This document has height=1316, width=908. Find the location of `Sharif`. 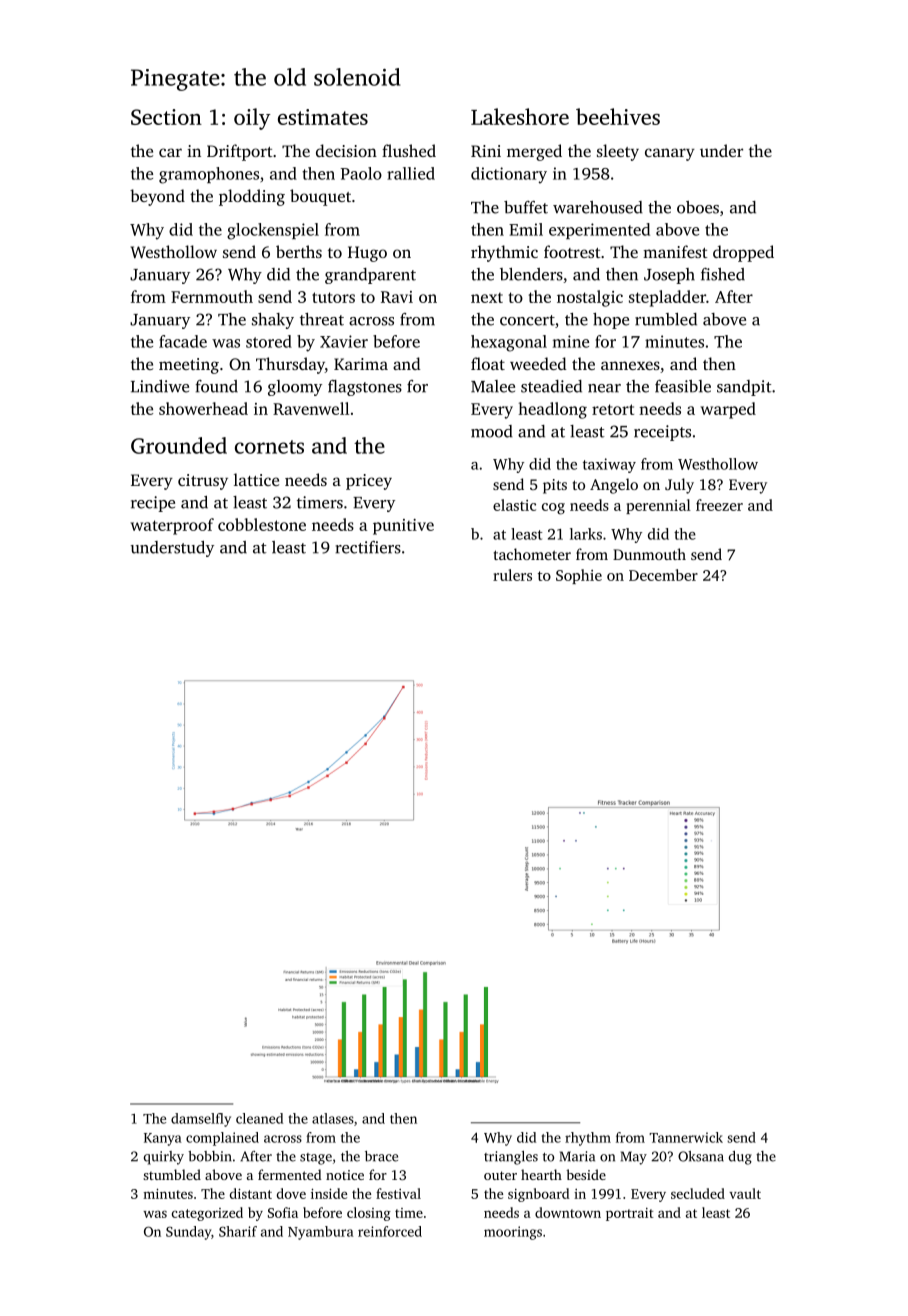

Sharif is located at coordinates (238, 1231).
